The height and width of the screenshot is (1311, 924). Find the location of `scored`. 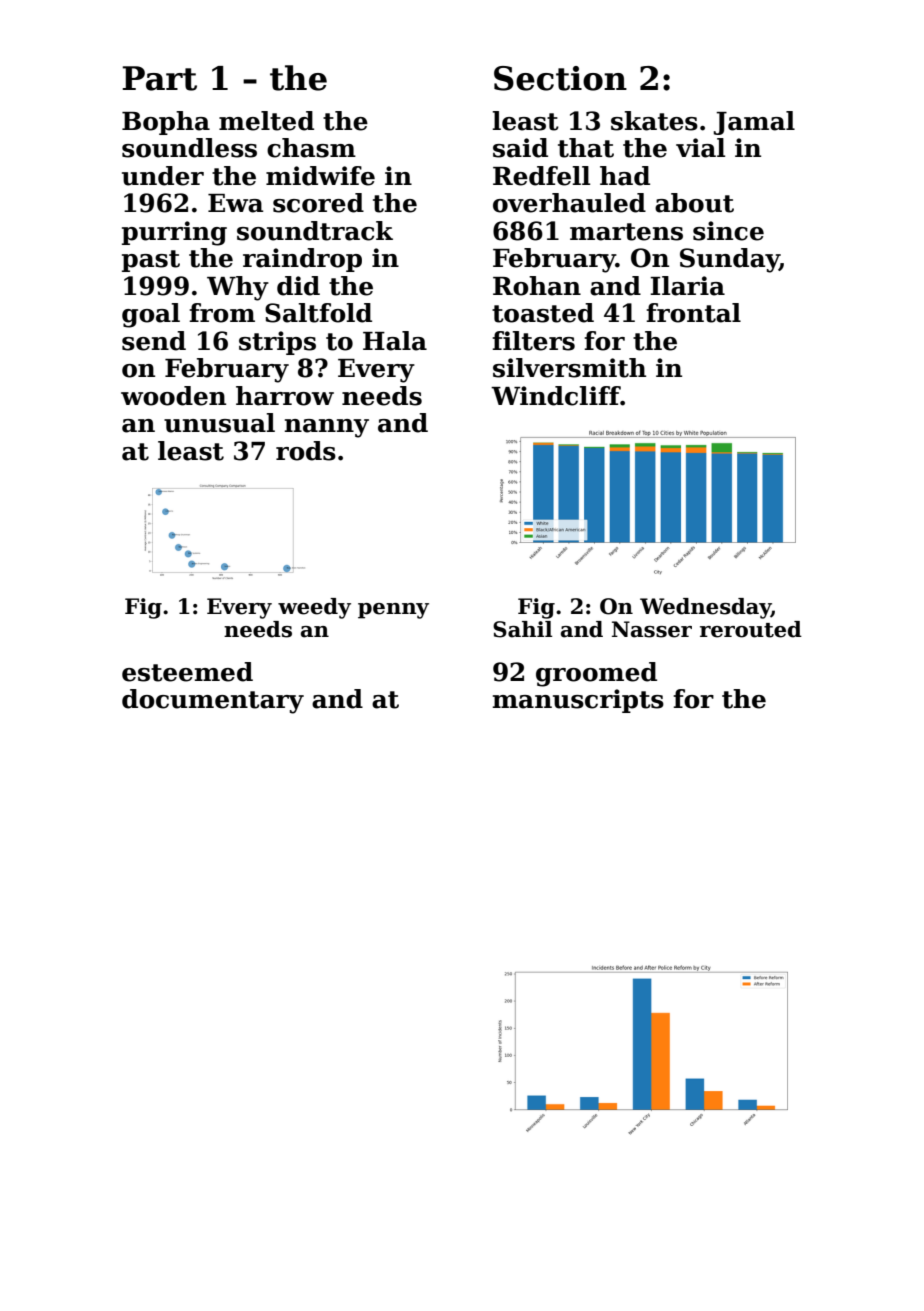

scored is located at coordinates (318, 203).
